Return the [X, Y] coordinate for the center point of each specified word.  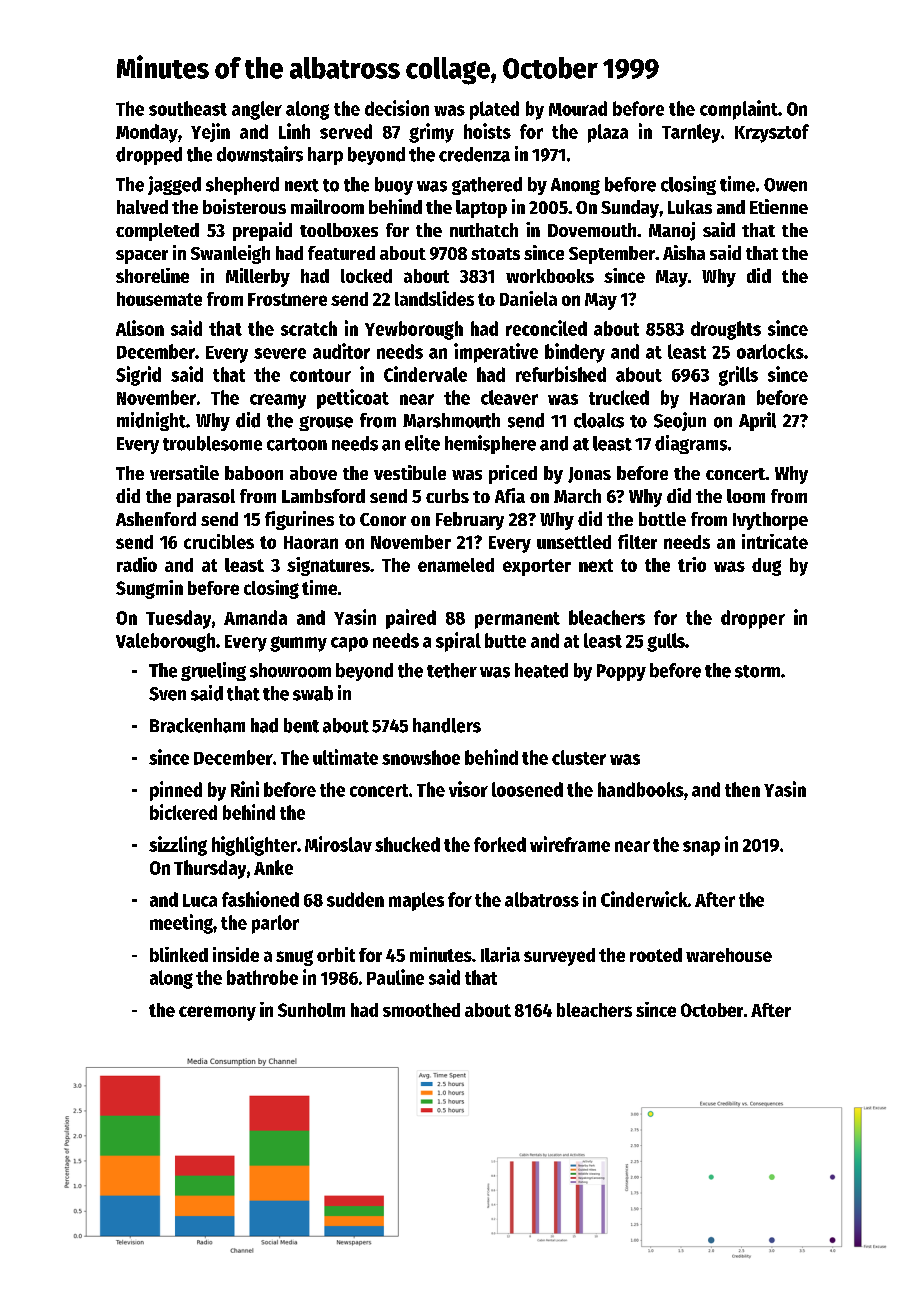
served [346, 131]
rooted [656, 955]
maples [416, 901]
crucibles [219, 541]
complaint [739, 110]
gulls [666, 642]
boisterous [244, 206]
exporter [537, 567]
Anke [273, 867]
